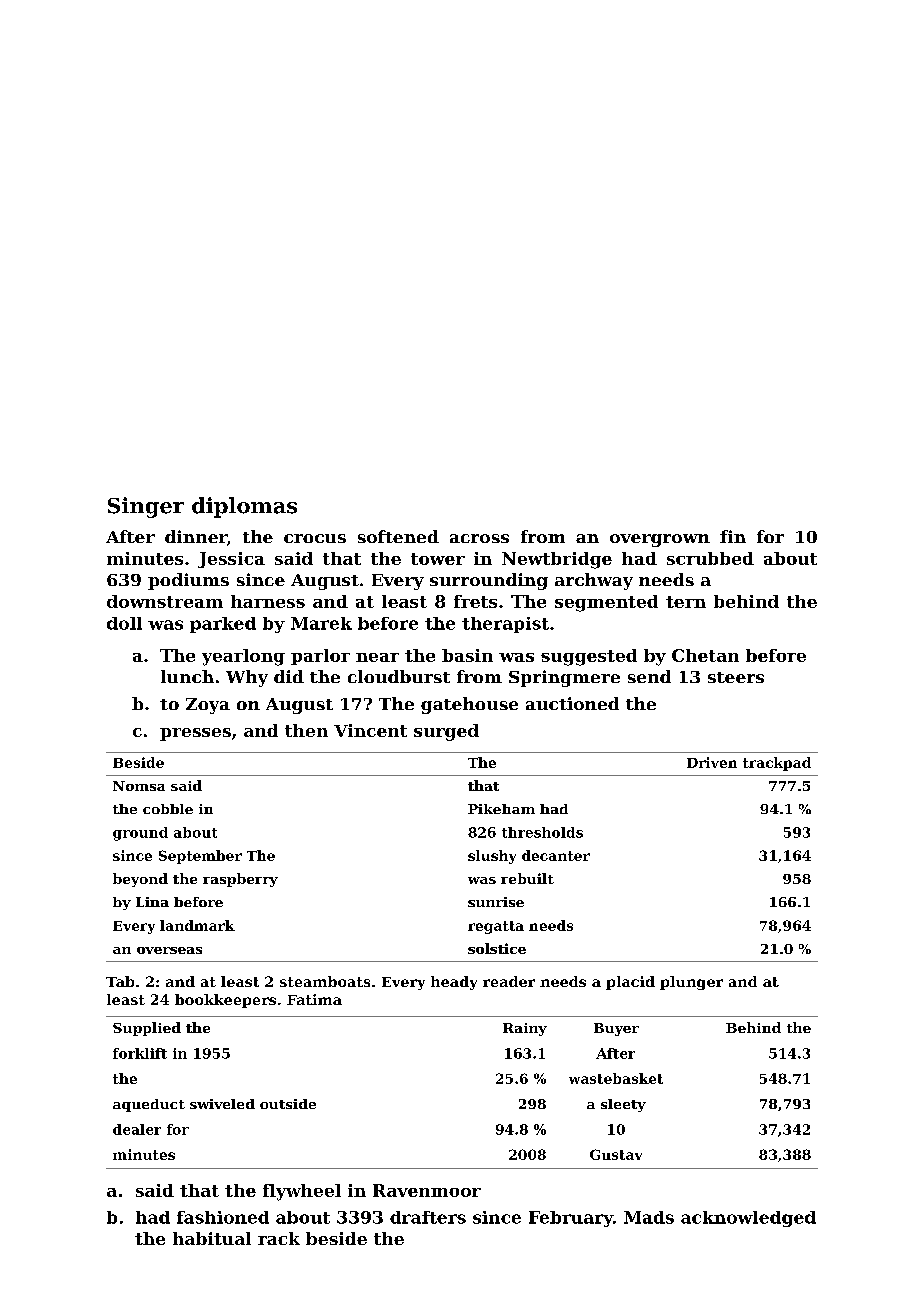 The width and height of the document is (924, 1308). What do you see at coordinates (314, 999) in the document?
I see `Fatima` at bounding box center [314, 999].
